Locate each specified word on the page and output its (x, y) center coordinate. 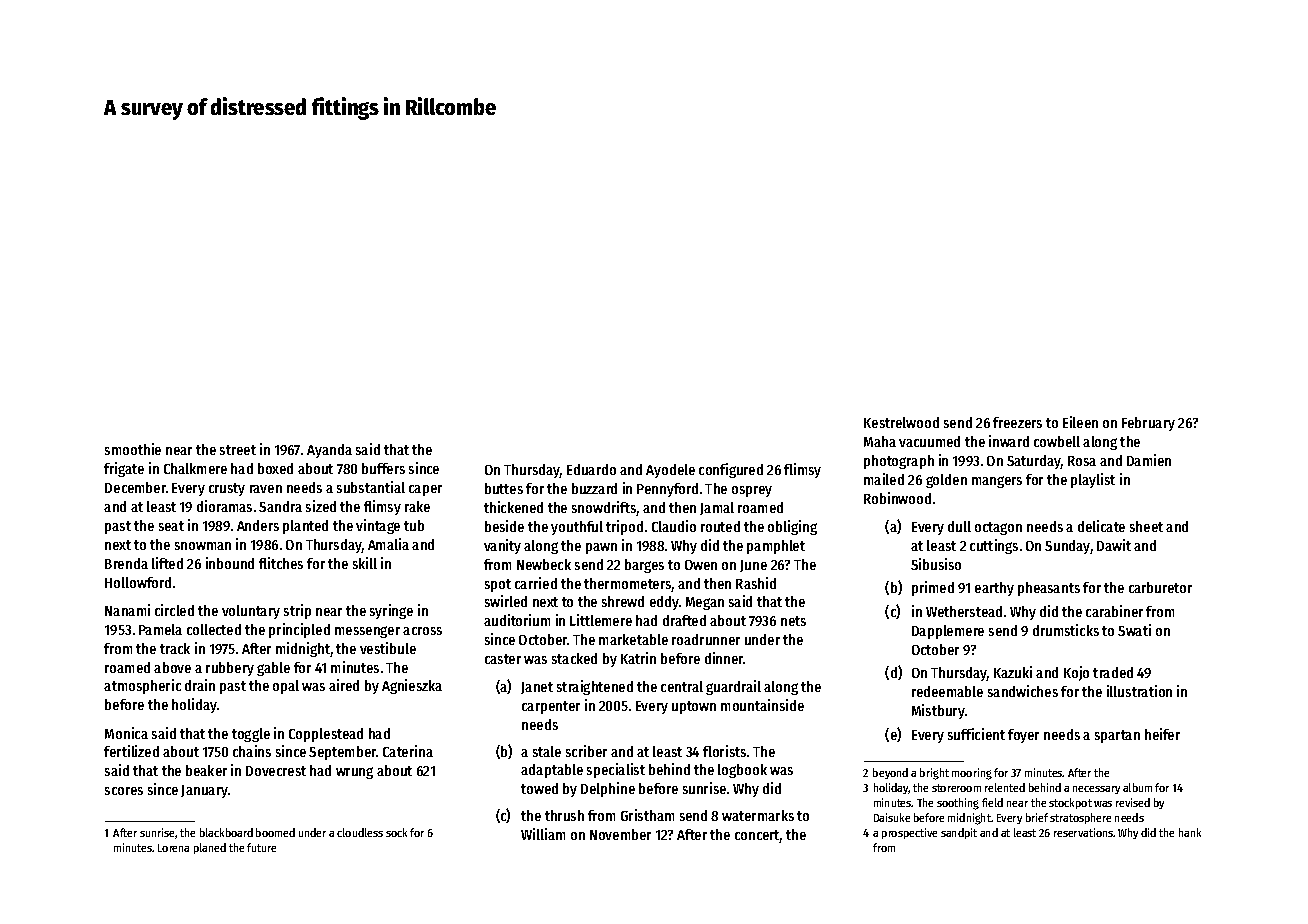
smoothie (133, 449)
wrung (354, 773)
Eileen (1080, 422)
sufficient (976, 734)
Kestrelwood (901, 422)
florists (724, 751)
